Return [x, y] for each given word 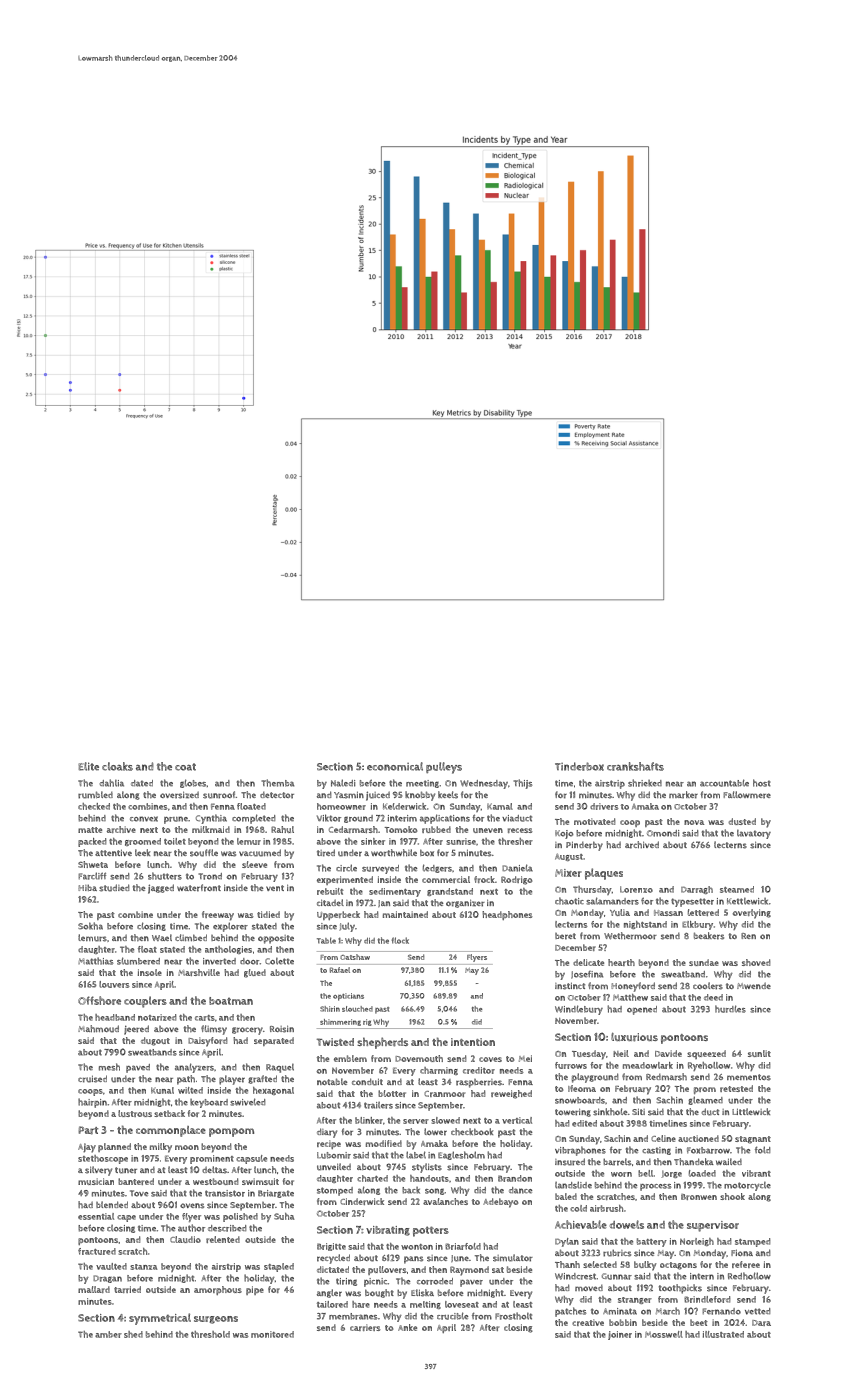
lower [435, 1132]
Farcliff [92, 876]
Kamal [500, 806]
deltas [214, 1170]
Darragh [697, 890]
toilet [175, 841]
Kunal [162, 1090]
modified [384, 1143]
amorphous [218, 1290]
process [655, 1187]
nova [694, 822]
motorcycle [747, 1186]
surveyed [380, 869]
